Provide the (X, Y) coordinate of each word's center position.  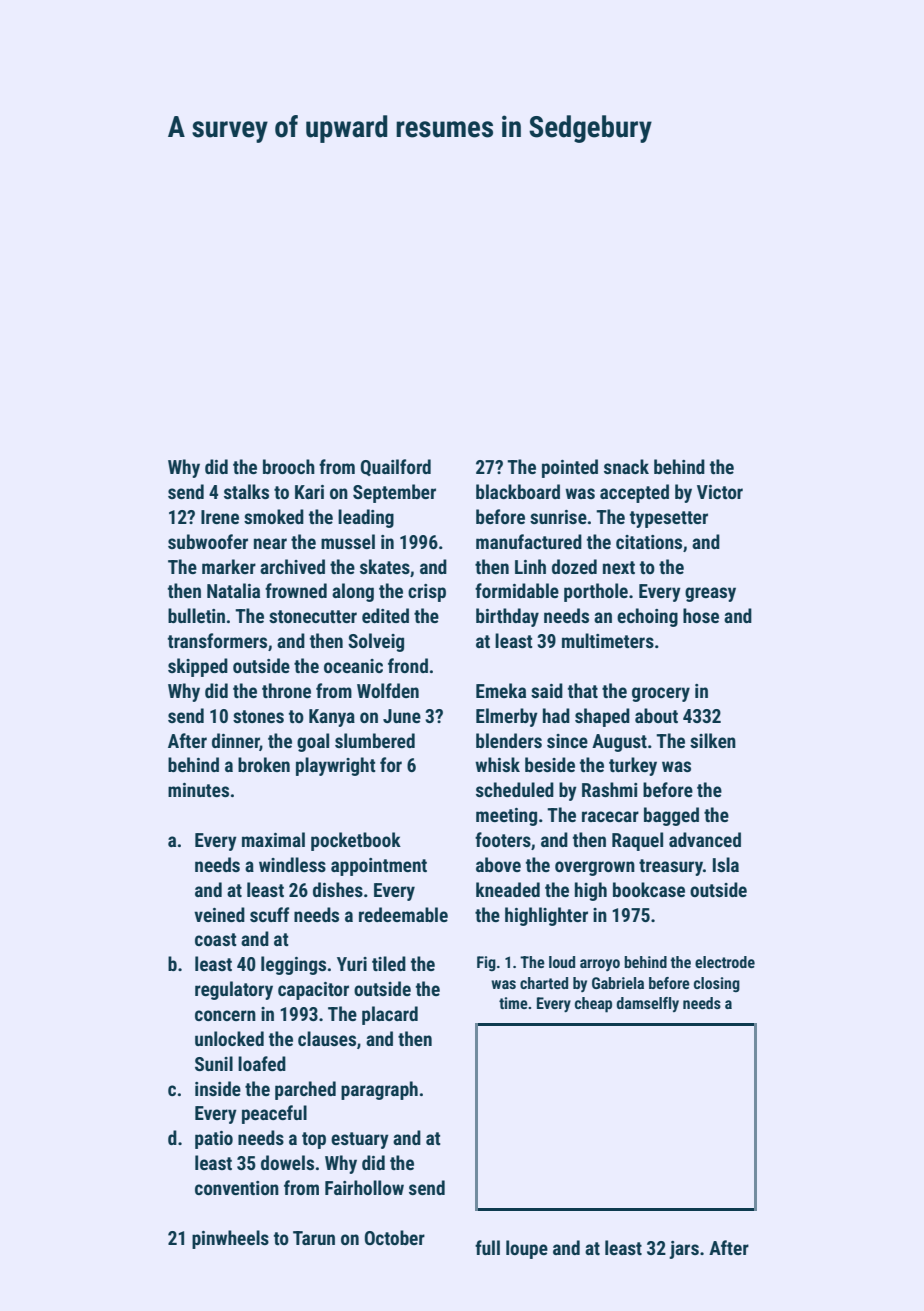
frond (408, 665)
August (619, 743)
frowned (296, 590)
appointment (379, 867)
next (619, 567)
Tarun (314, 1238)
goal (313, 742)
